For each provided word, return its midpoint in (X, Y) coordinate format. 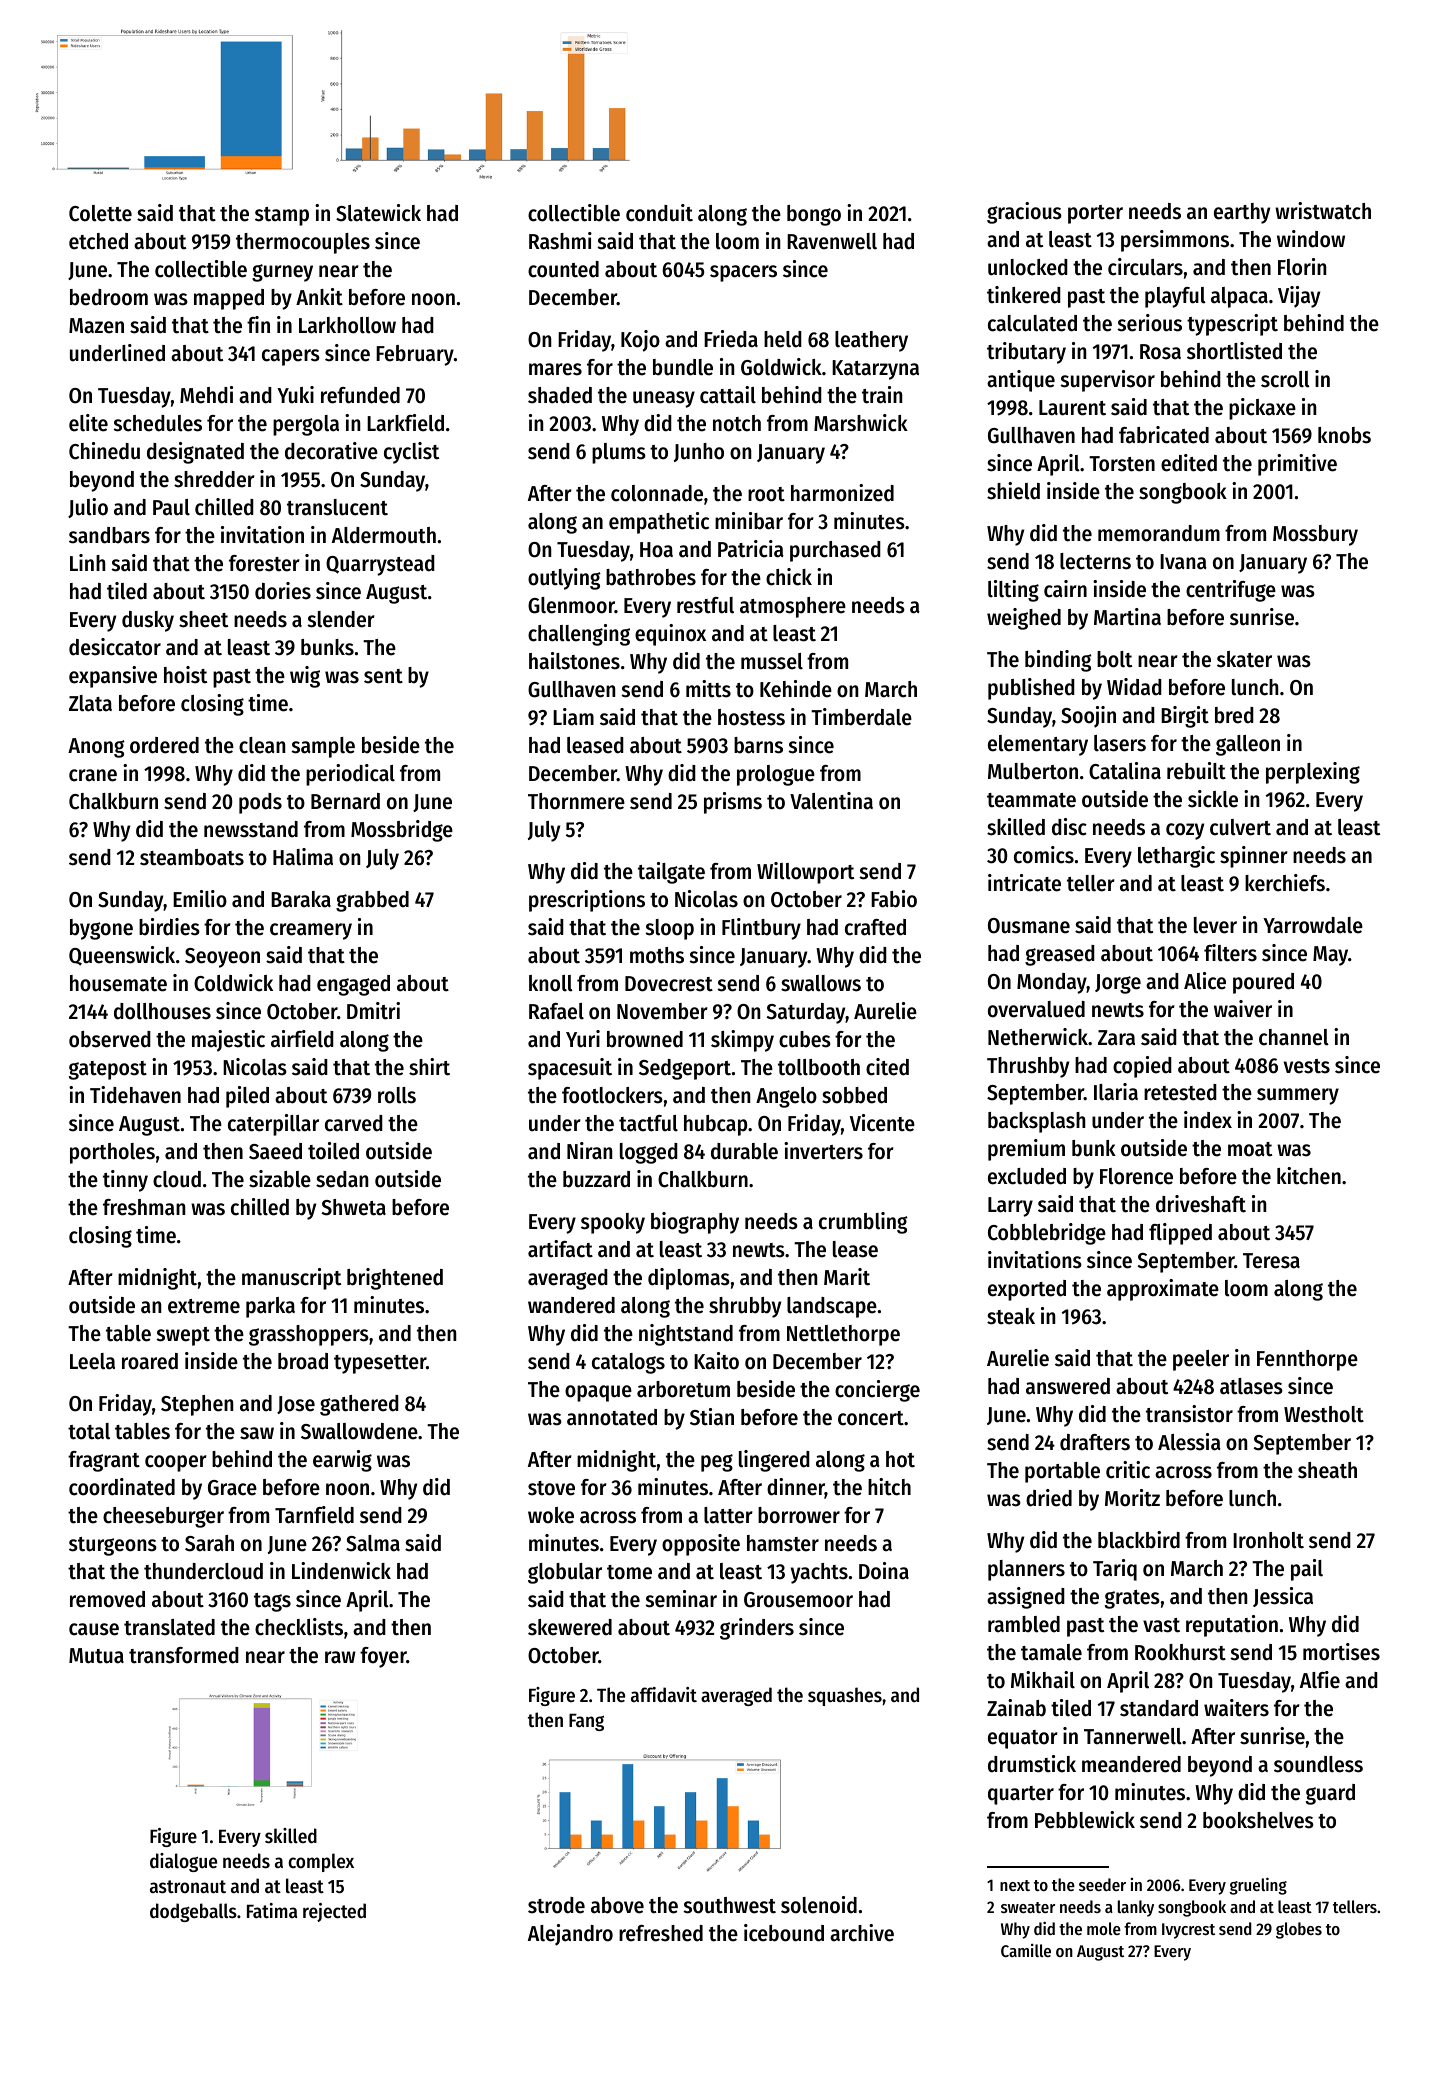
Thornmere (576, 801)
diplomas (689, 1279)
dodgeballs (193, 1912)
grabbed (372, 901)
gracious (1024, 213)
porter (1095, 214)
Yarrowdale (1313, 925)
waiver (1243, 1009)
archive (862, 1933)
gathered (359, 1405)
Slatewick (378, 213)
